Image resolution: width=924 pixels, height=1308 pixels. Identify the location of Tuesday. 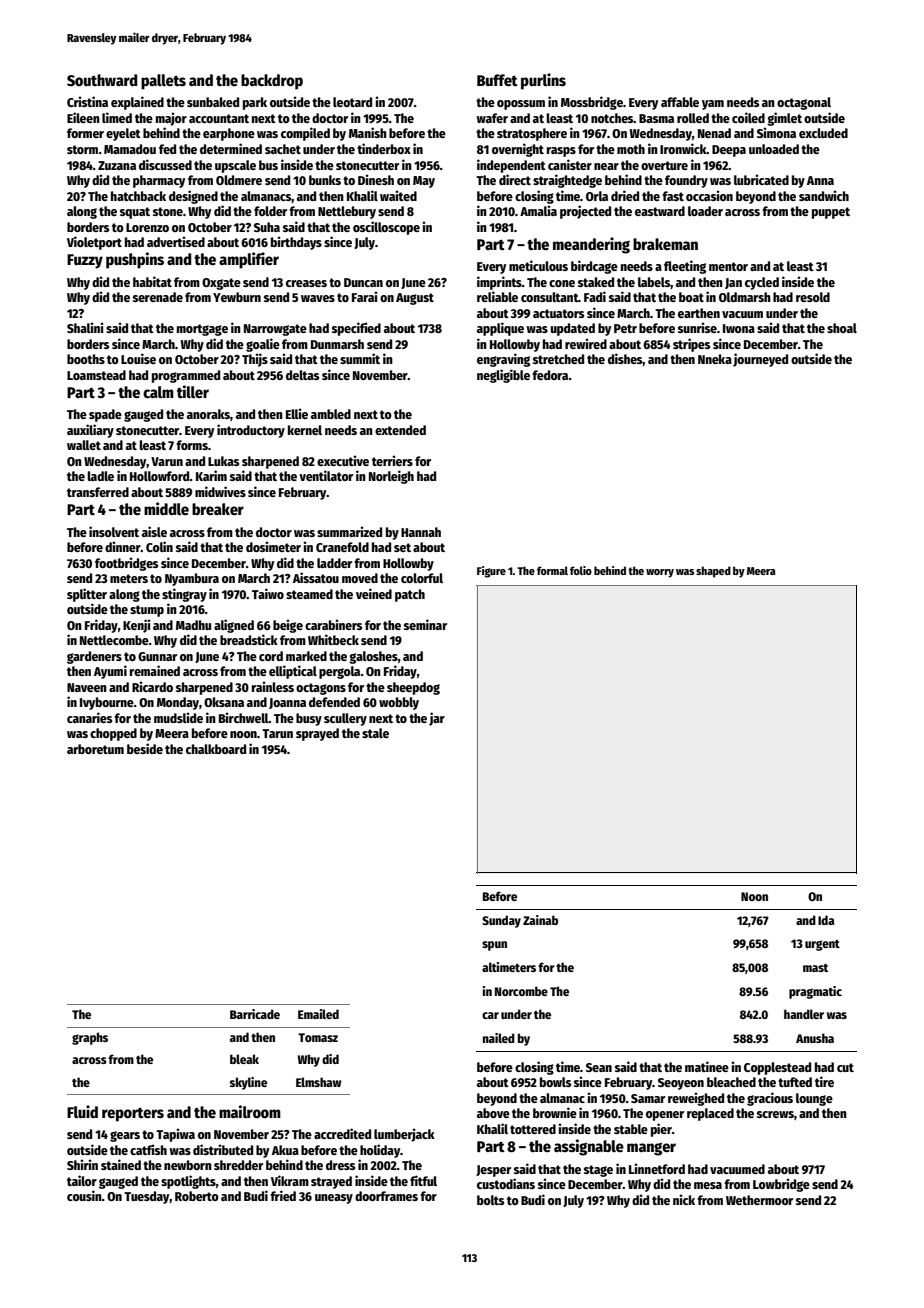
(147, 1197).
